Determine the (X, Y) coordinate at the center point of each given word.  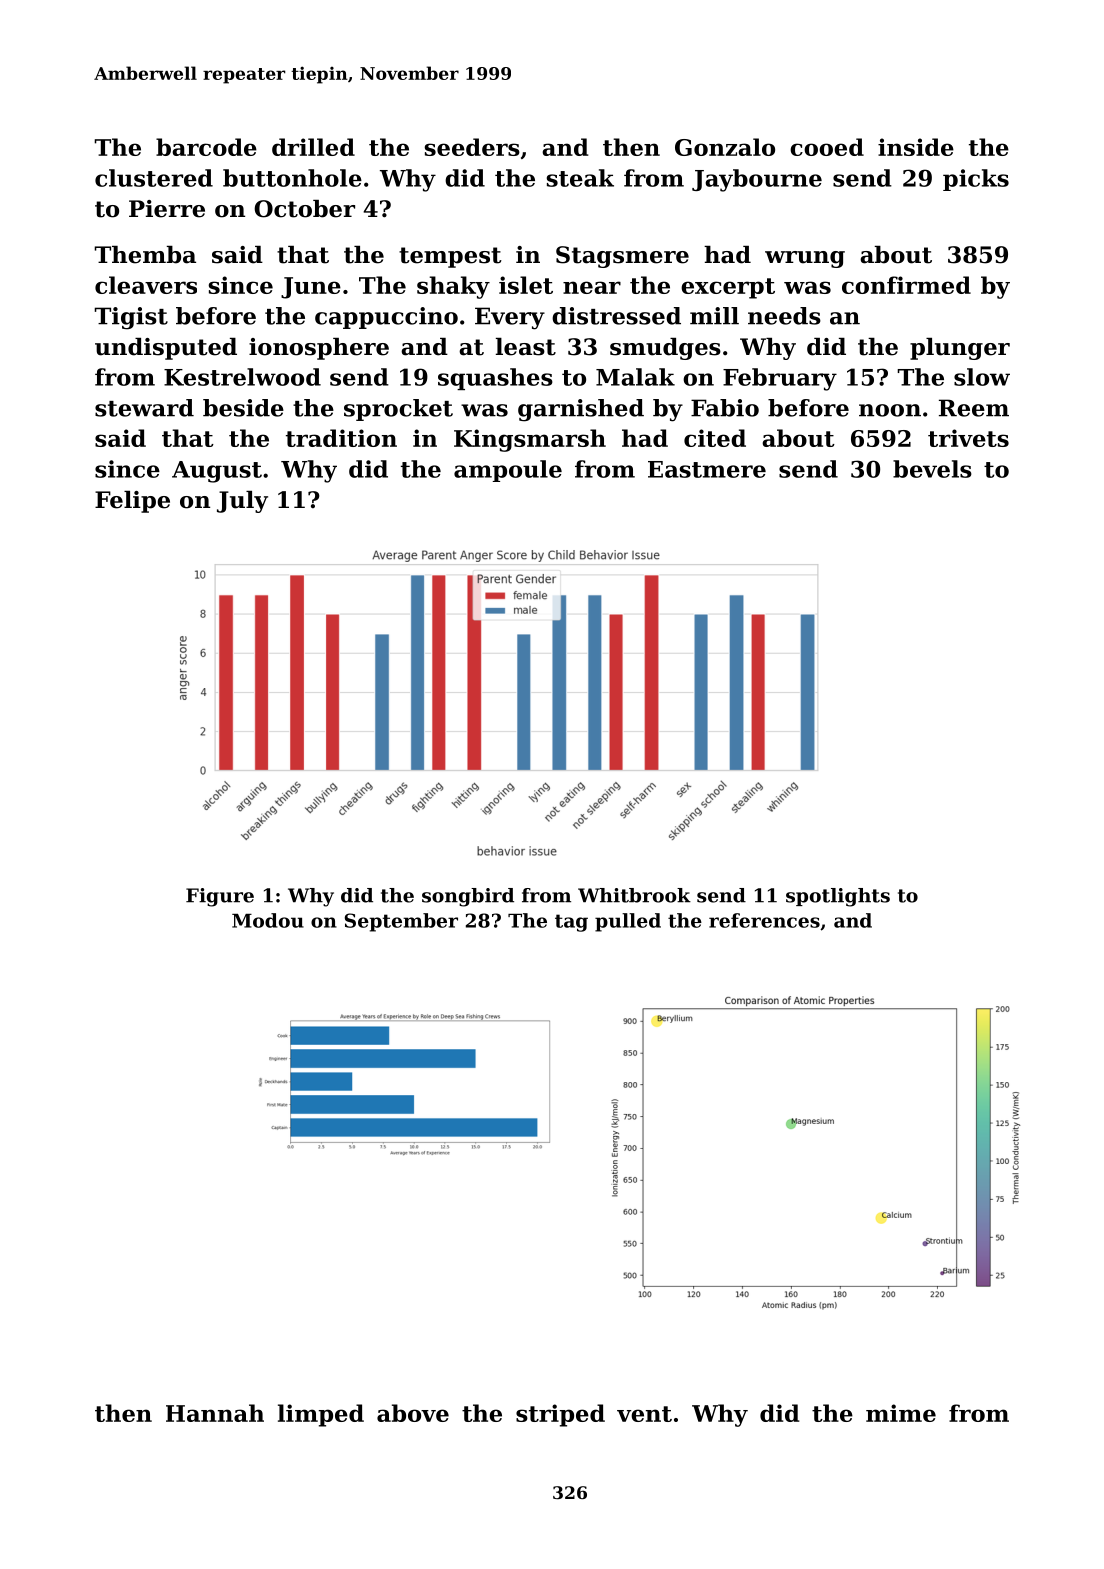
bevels (932, 469)
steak (580, 178)
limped (321, 1415)
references (764, 920)
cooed (827, 147)
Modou (268, 920)
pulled (628, 922)
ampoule (508, 471)
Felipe (132, 502)
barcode (206, 147)
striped (560, 1415)
